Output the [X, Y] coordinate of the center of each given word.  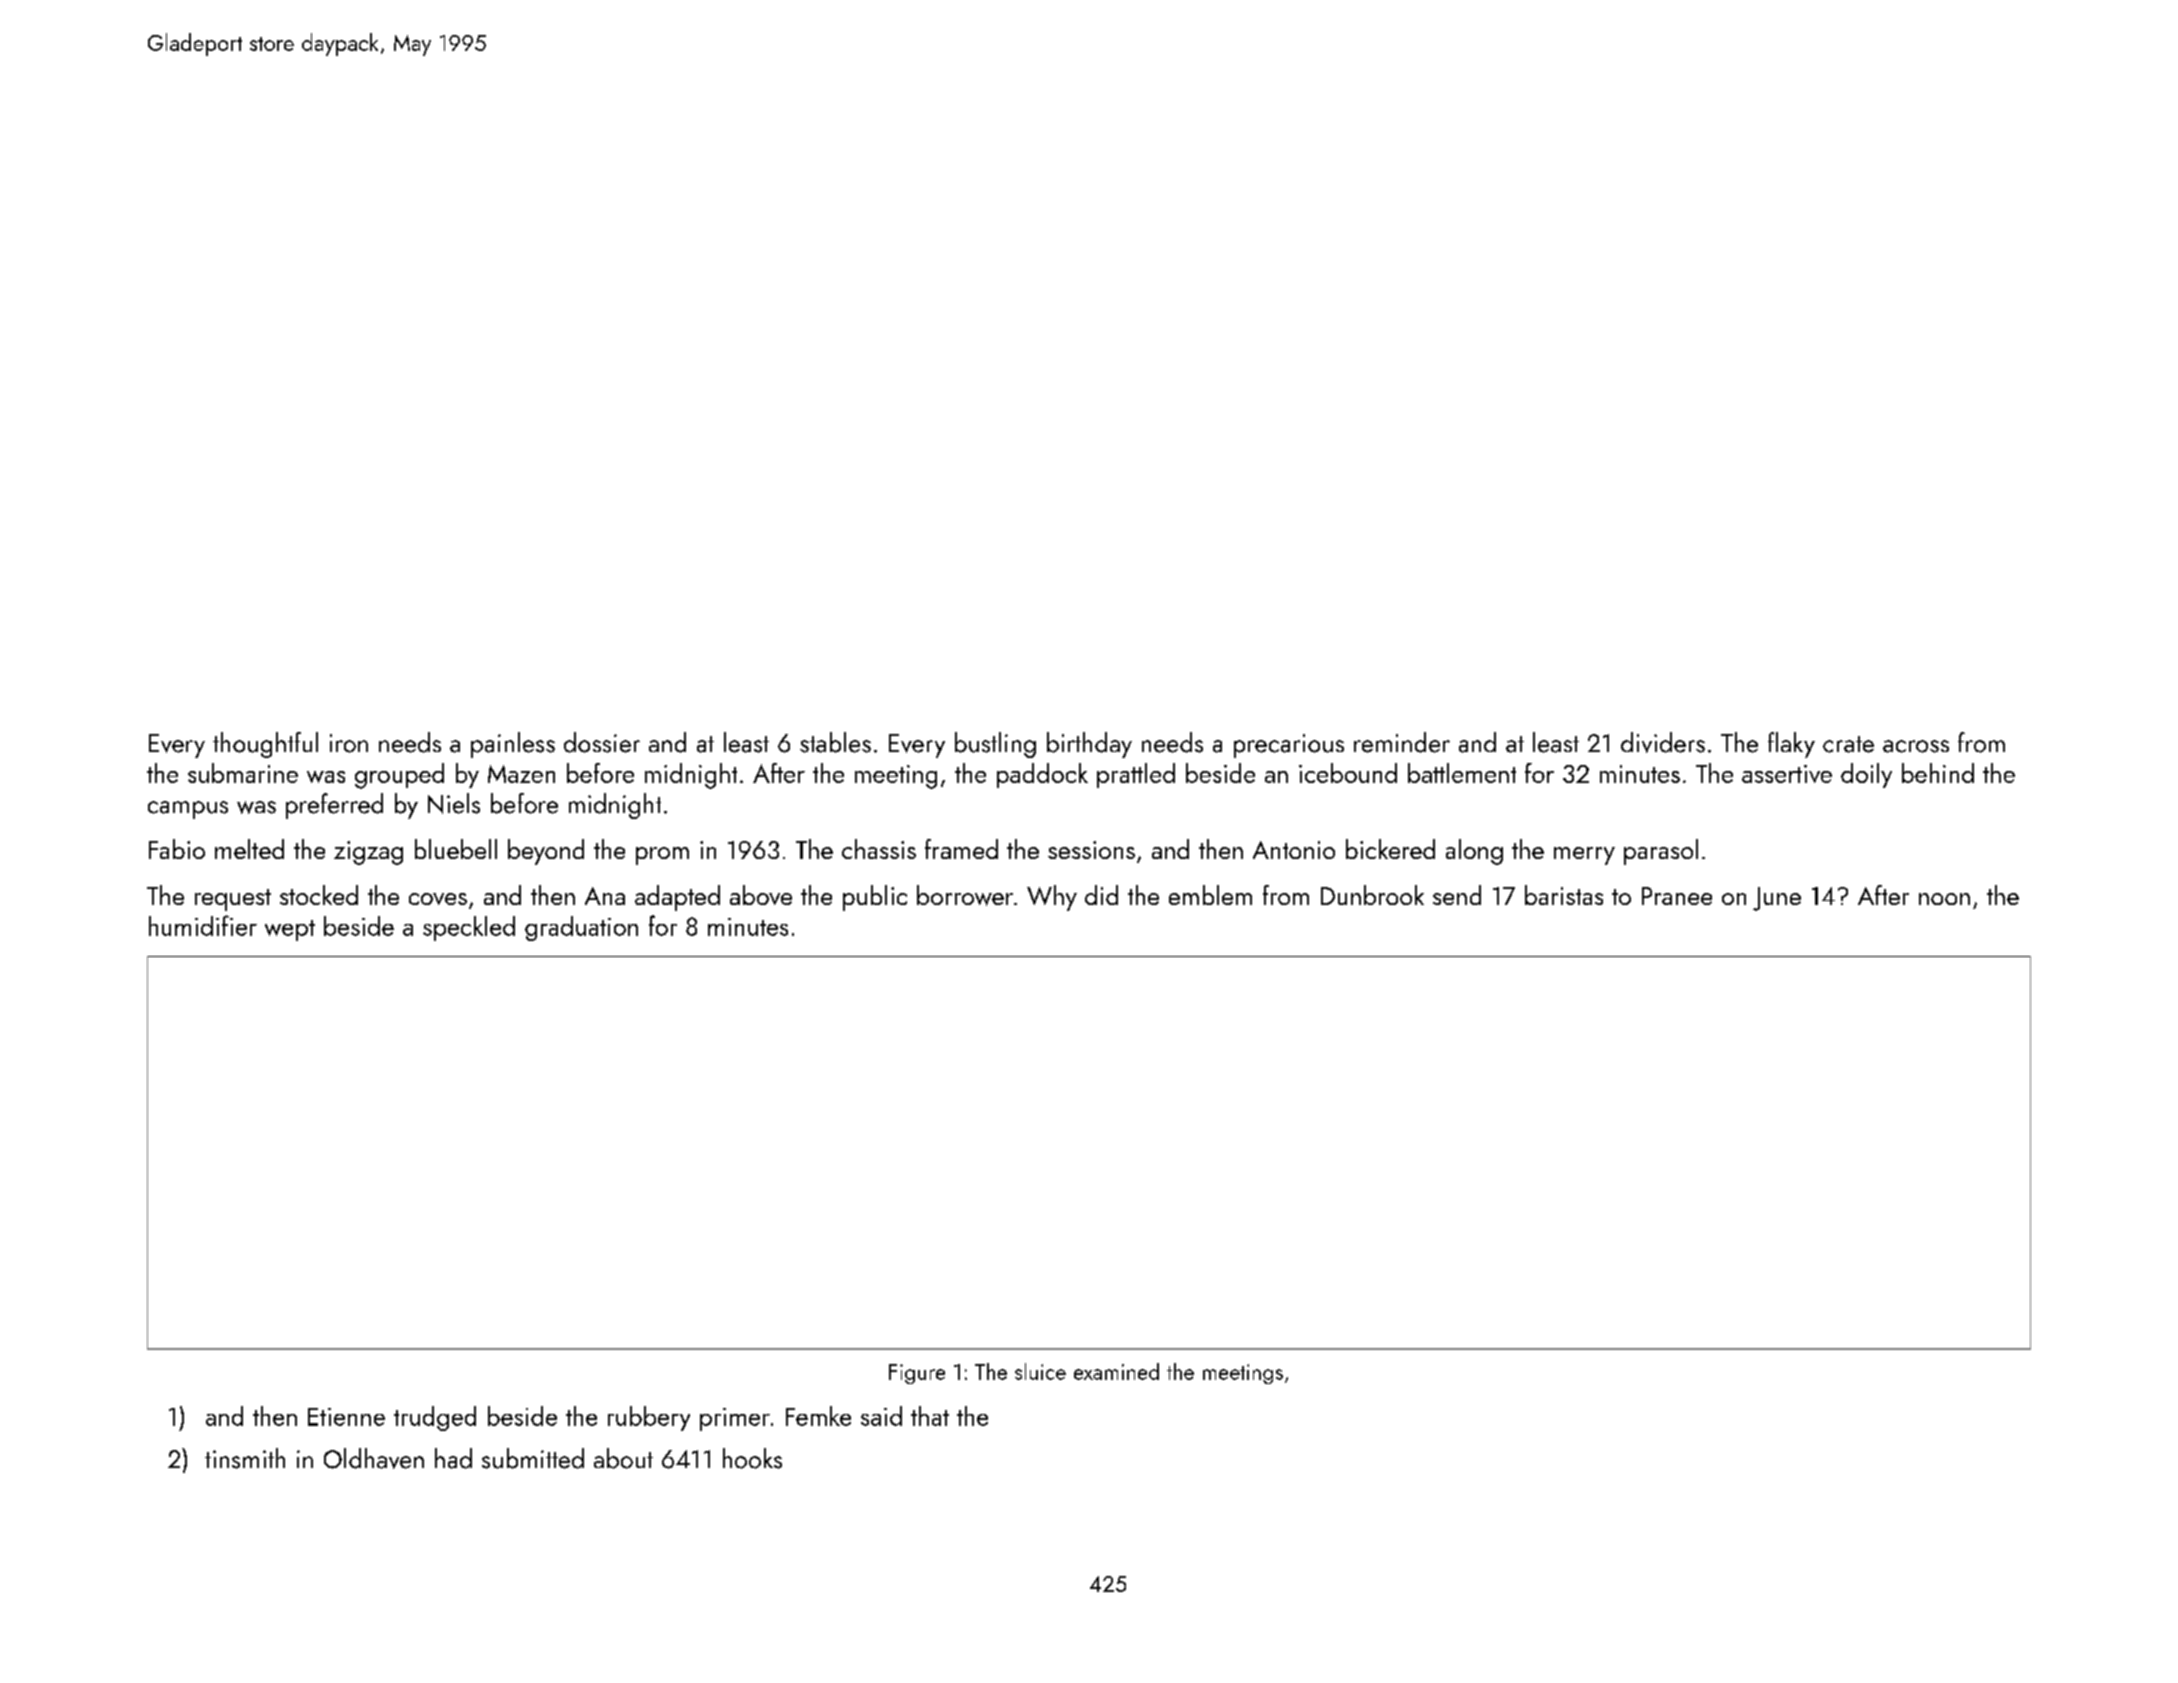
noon [1944, 899]
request [233, 900]
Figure [917, 1374]
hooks [752, 1458]
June [1777, 899]
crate [1848, 744]
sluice [1040, 1371]
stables [835, 742]
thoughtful [265, 745]
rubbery [649, 1418]
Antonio [1294, 850]
